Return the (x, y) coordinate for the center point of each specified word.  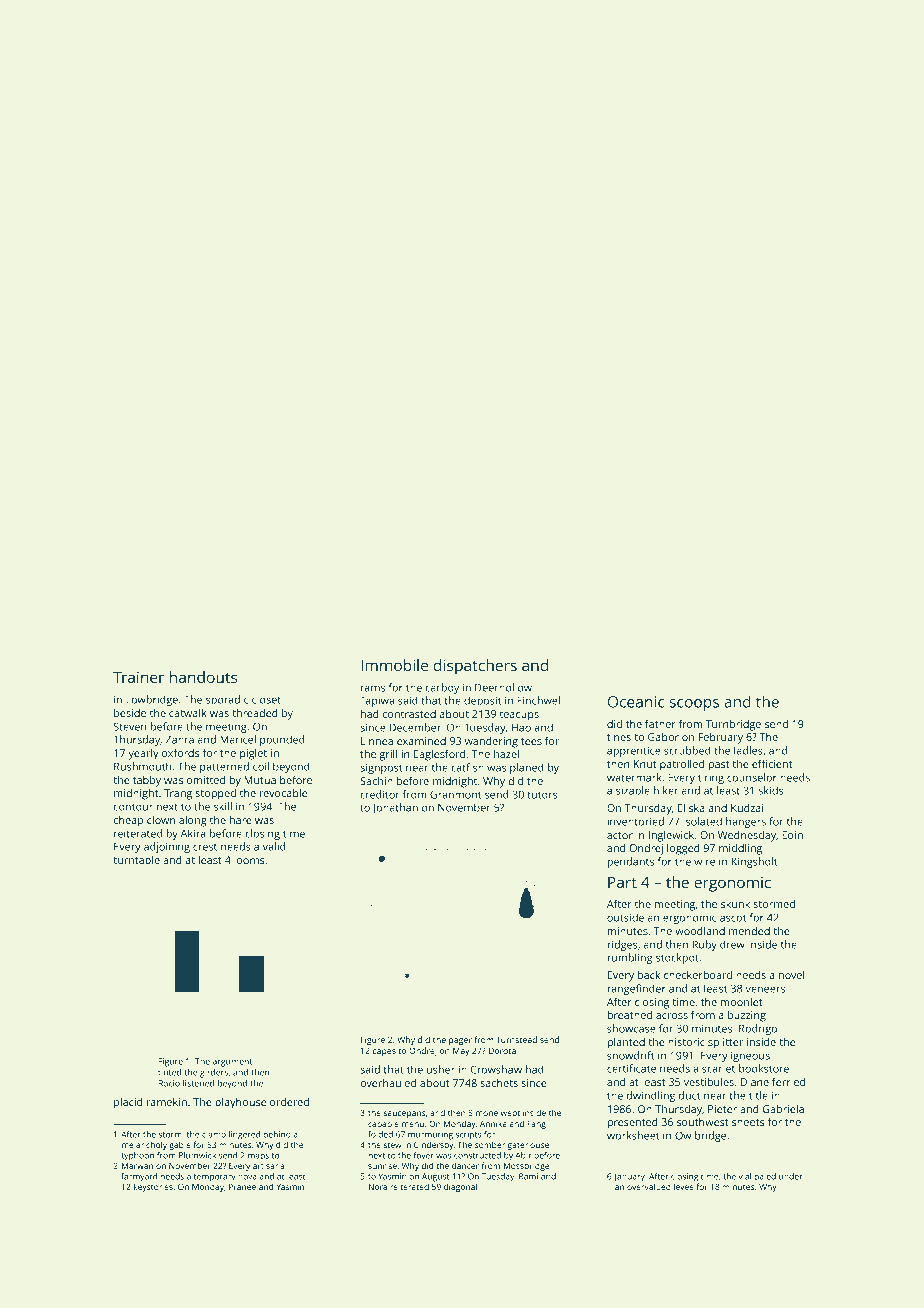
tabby (147, 781)
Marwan (137, 1166)
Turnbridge (733, 725)
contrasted (409, 714)
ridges (622, 945)
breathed (629, 1014)
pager (460, 1041)
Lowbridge (152, 700)
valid (274, 846)
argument (232, 1063)
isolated (702, 821)
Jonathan (395, 808)
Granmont (455, 794)
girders (214, 1073)
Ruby (704, 945)
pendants (630, 862)
